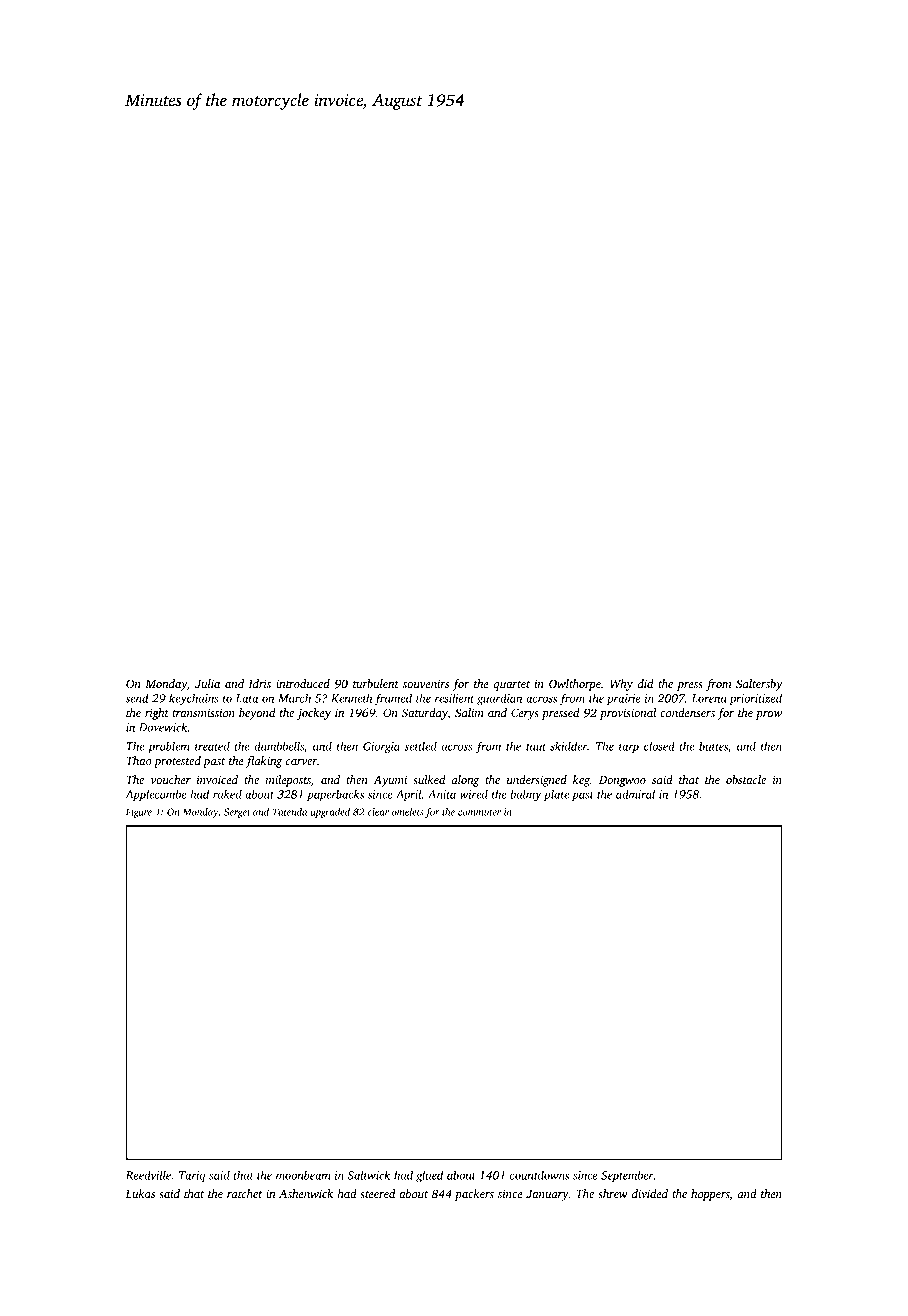  What do you see at coordinates (746, 779) in the screenshot?
I see `obstacle` at bounding box center [746, 779].
